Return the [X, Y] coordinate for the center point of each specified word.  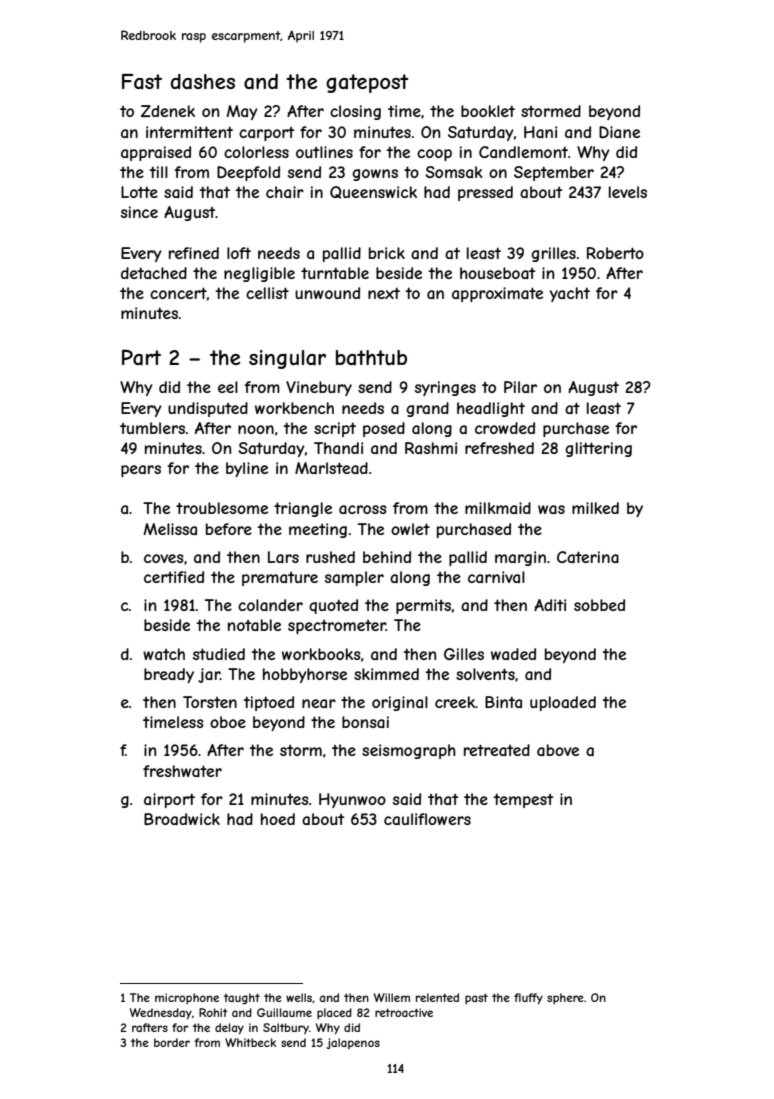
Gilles [464, 654]
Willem [392, 997]
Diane [619, 132]
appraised [156, 153]
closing [355, 112]
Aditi [550, 605]
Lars [283, 557]
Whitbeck [250, 1042]
